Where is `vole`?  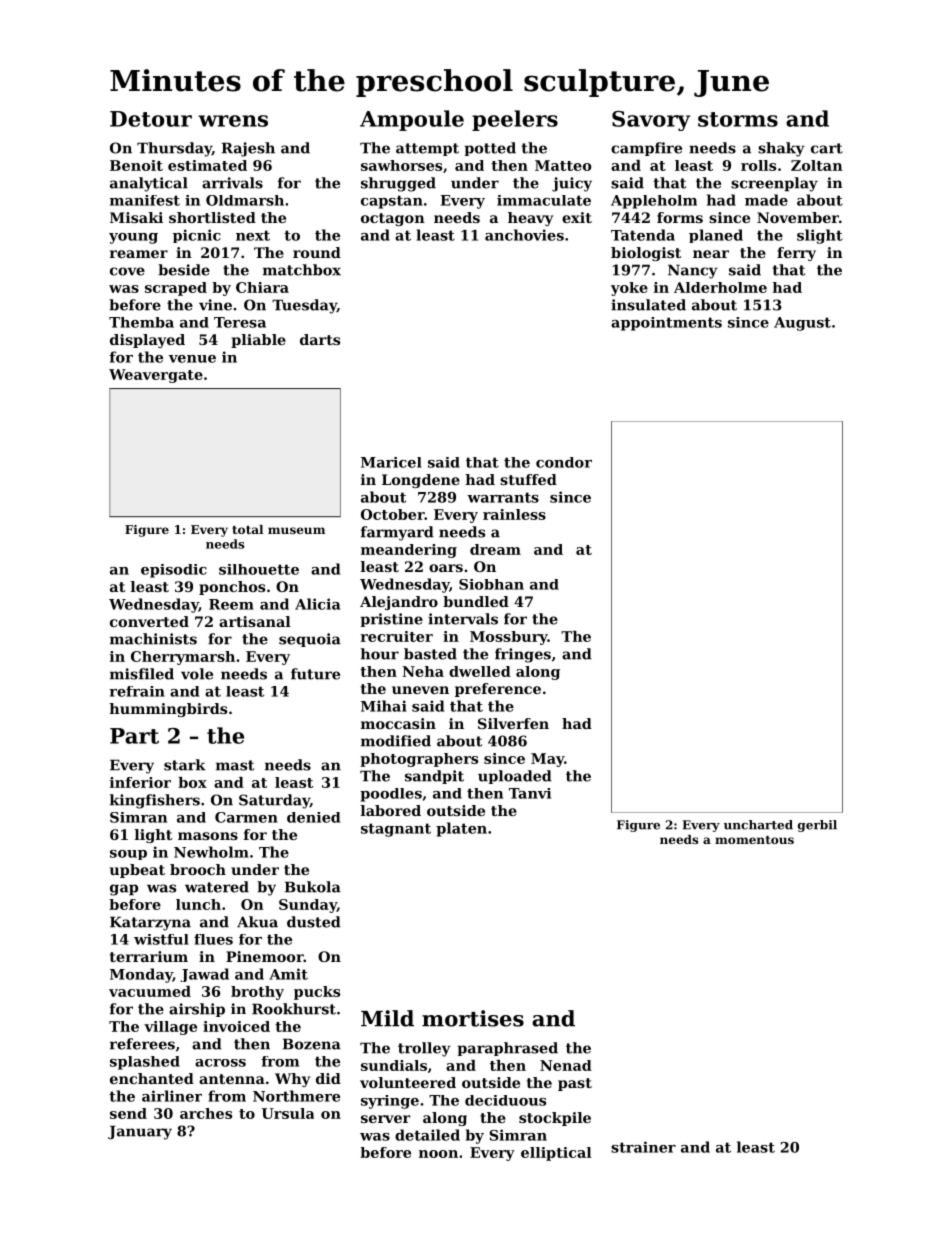 vole is located at coordinates (197, 674).
